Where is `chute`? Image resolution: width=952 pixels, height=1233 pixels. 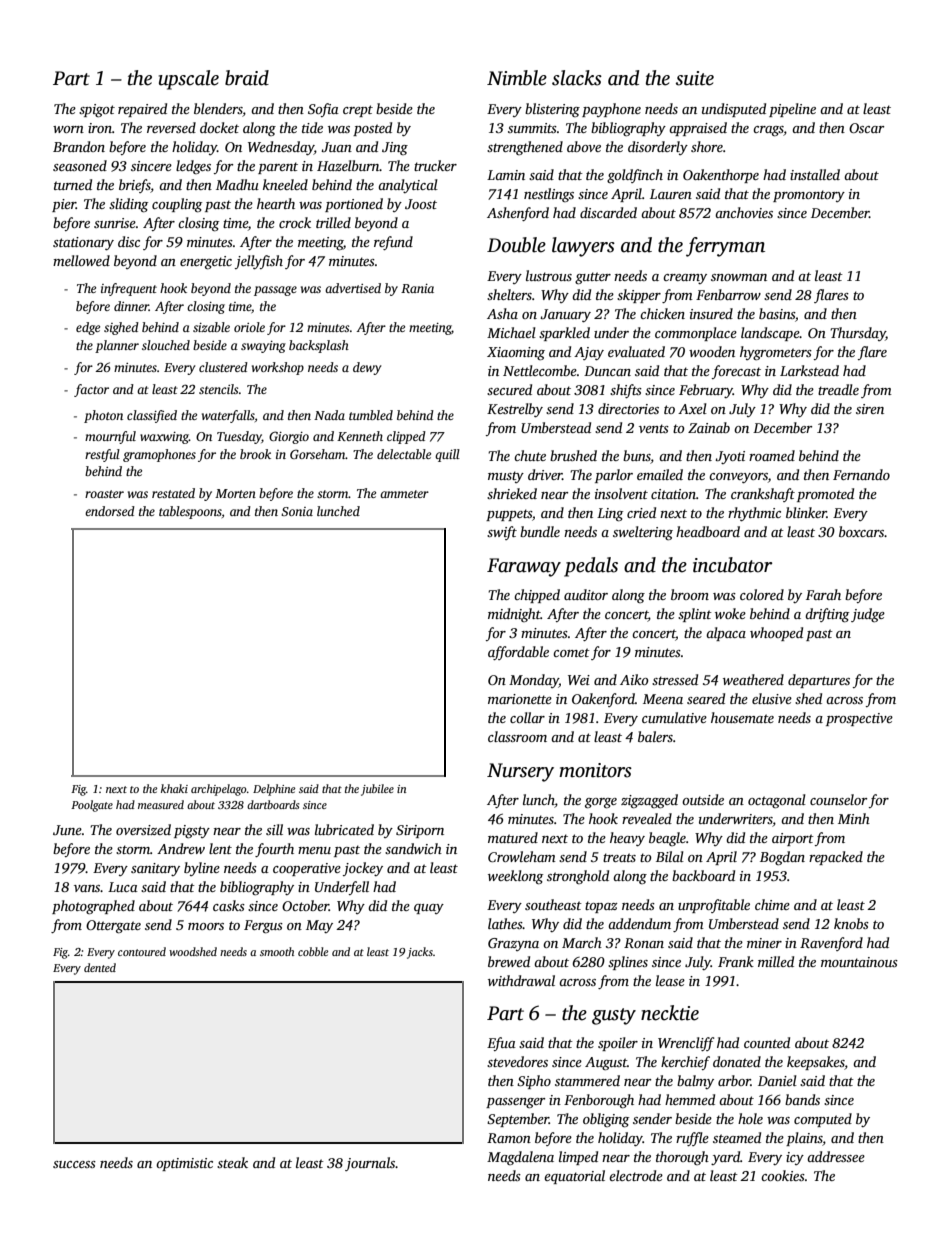
chute is located at coordinates (530, 455).
